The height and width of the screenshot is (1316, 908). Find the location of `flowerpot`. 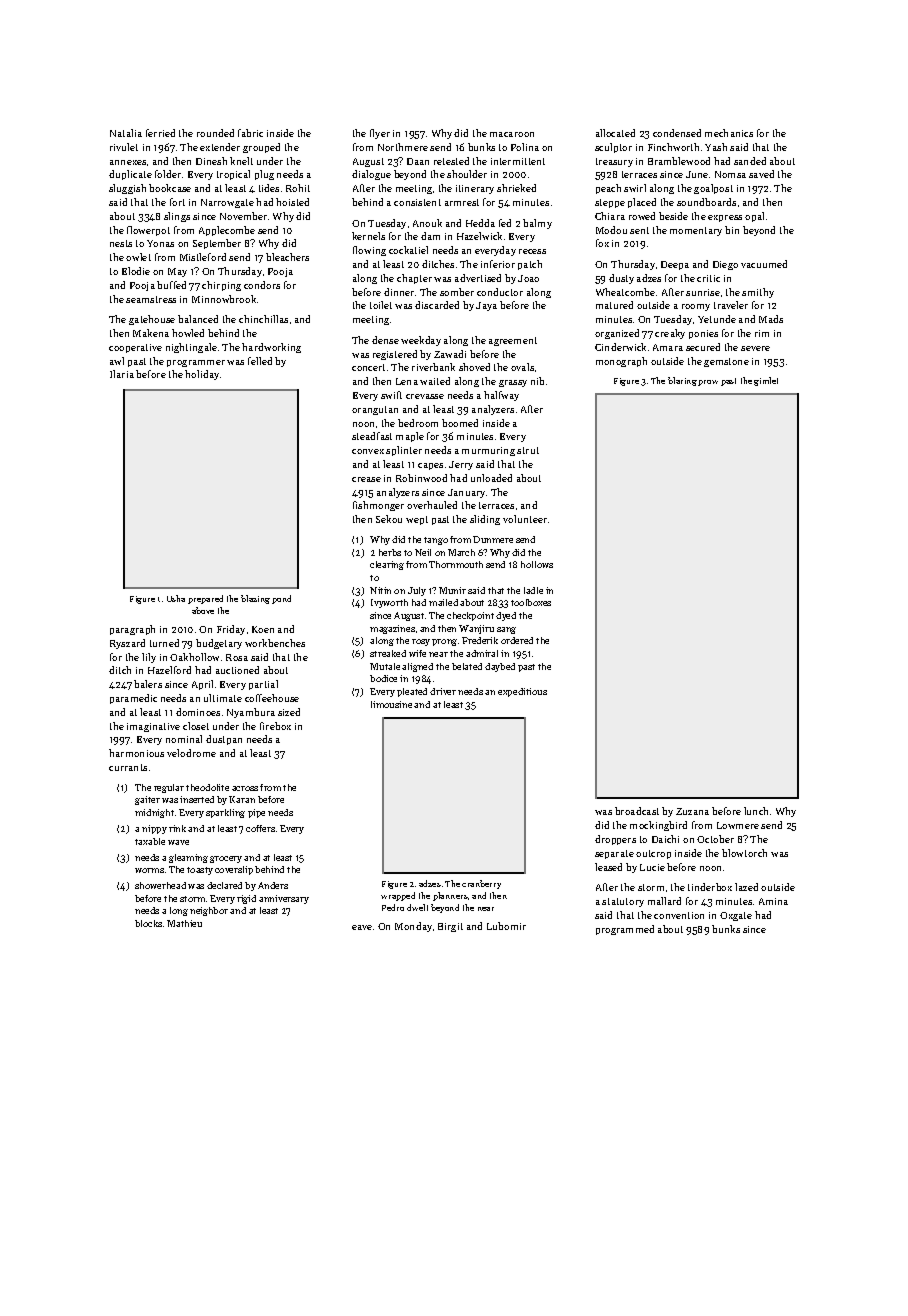

flowerpot is located at coordinates (148, 231).
